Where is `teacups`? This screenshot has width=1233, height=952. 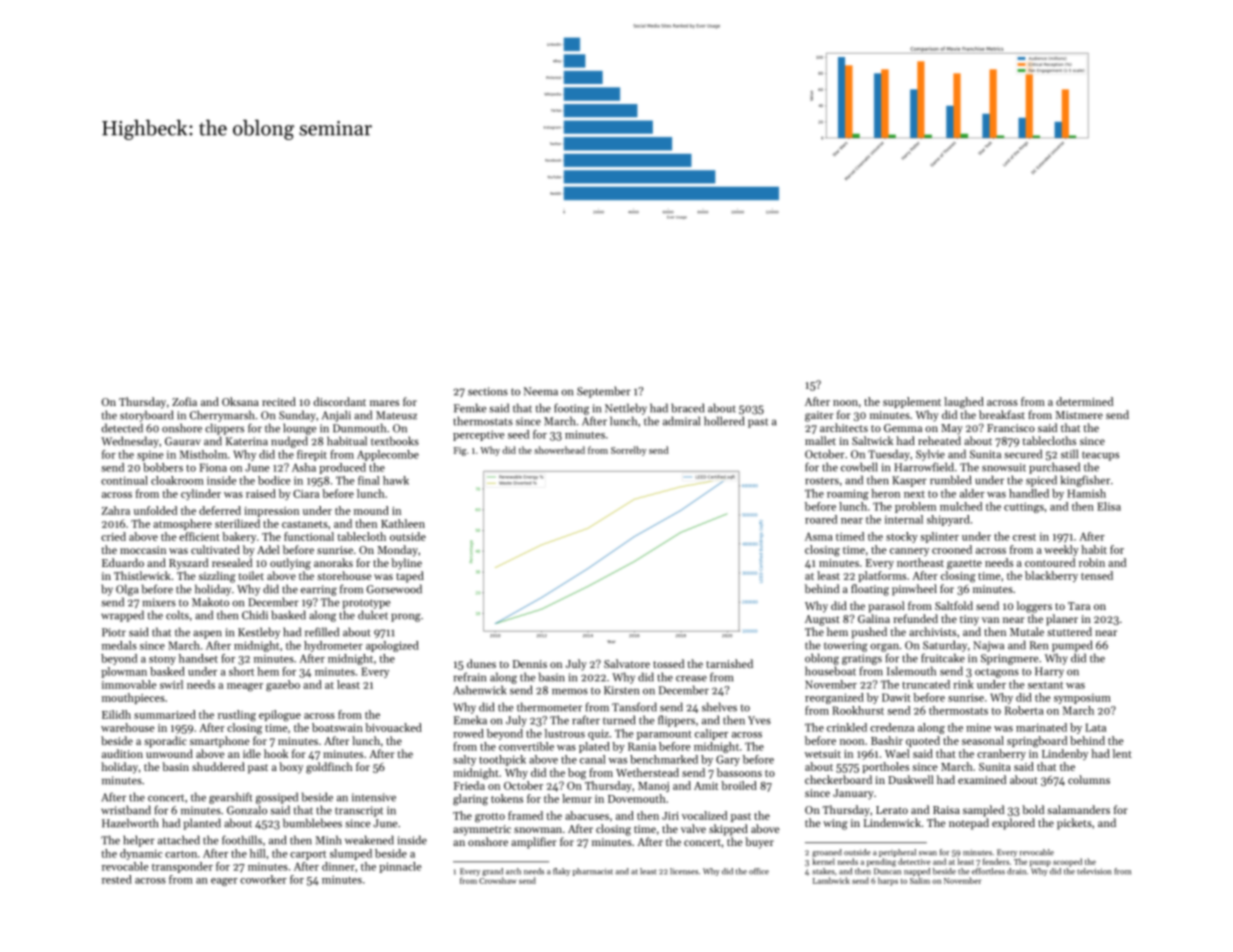
teacups is located at coordinates (1100, 456).
